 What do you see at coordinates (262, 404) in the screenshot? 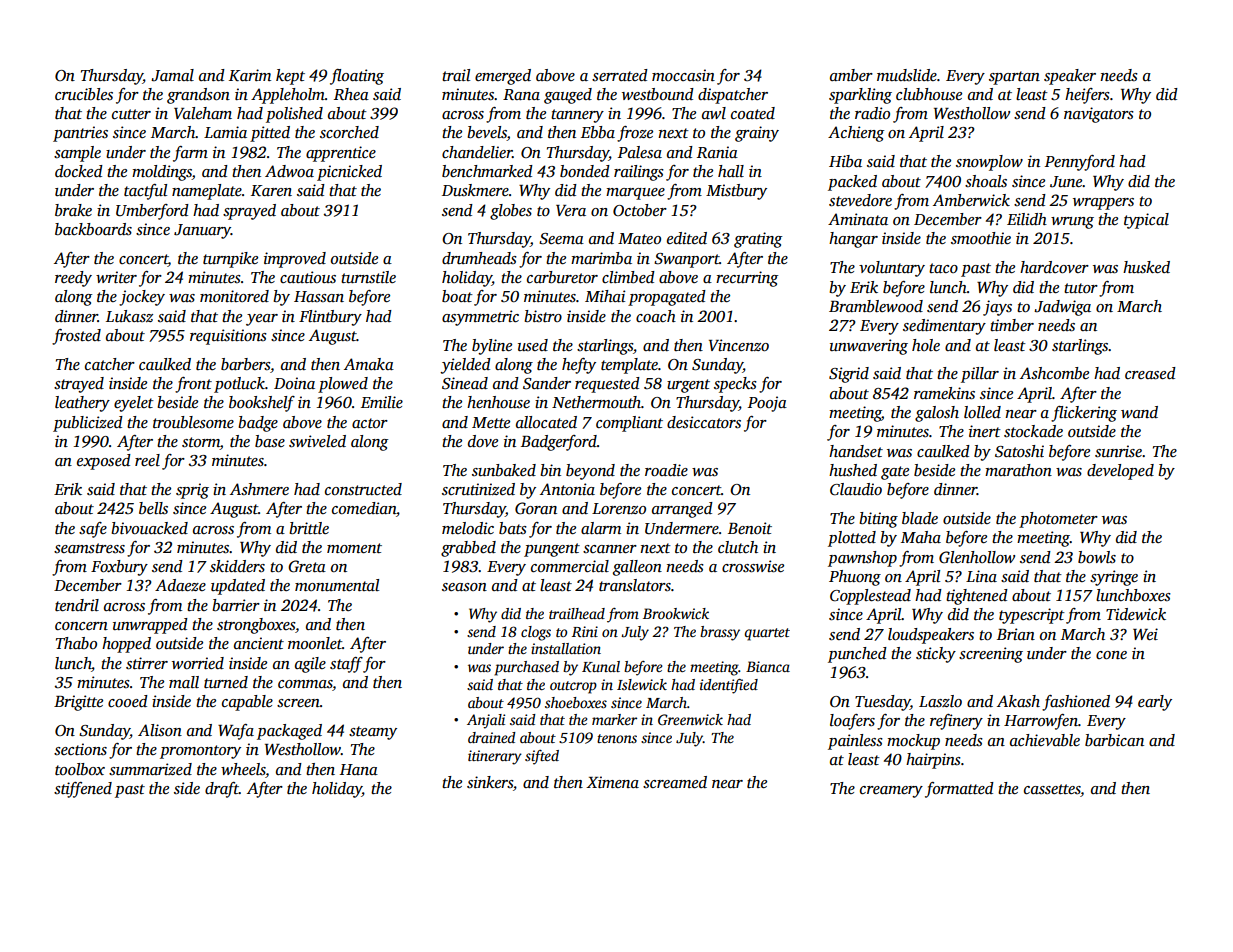
I see `bookshelf` at bounding box center [262, 404].
